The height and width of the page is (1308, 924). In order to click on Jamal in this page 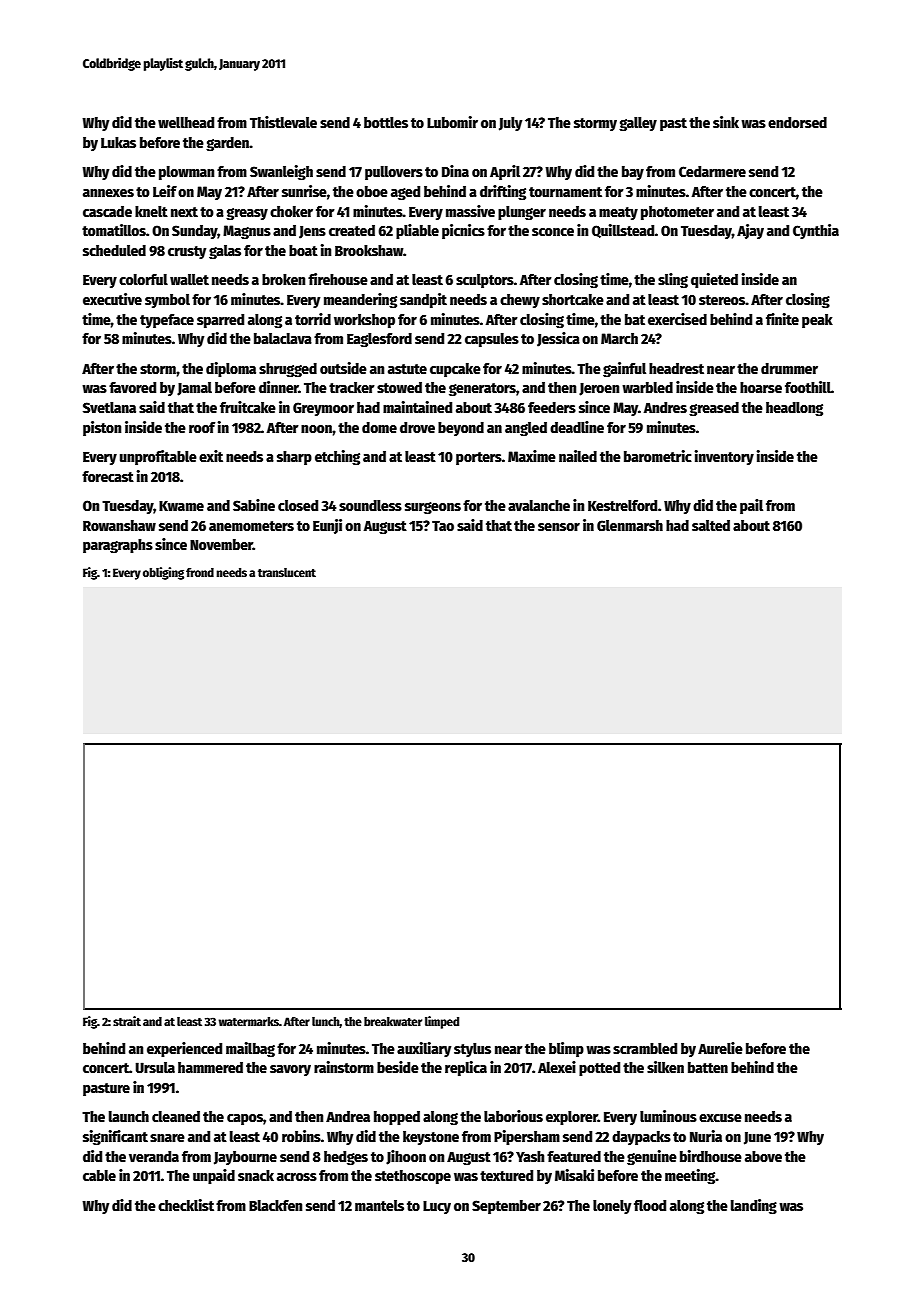, I will do `click(194, 389)`.
